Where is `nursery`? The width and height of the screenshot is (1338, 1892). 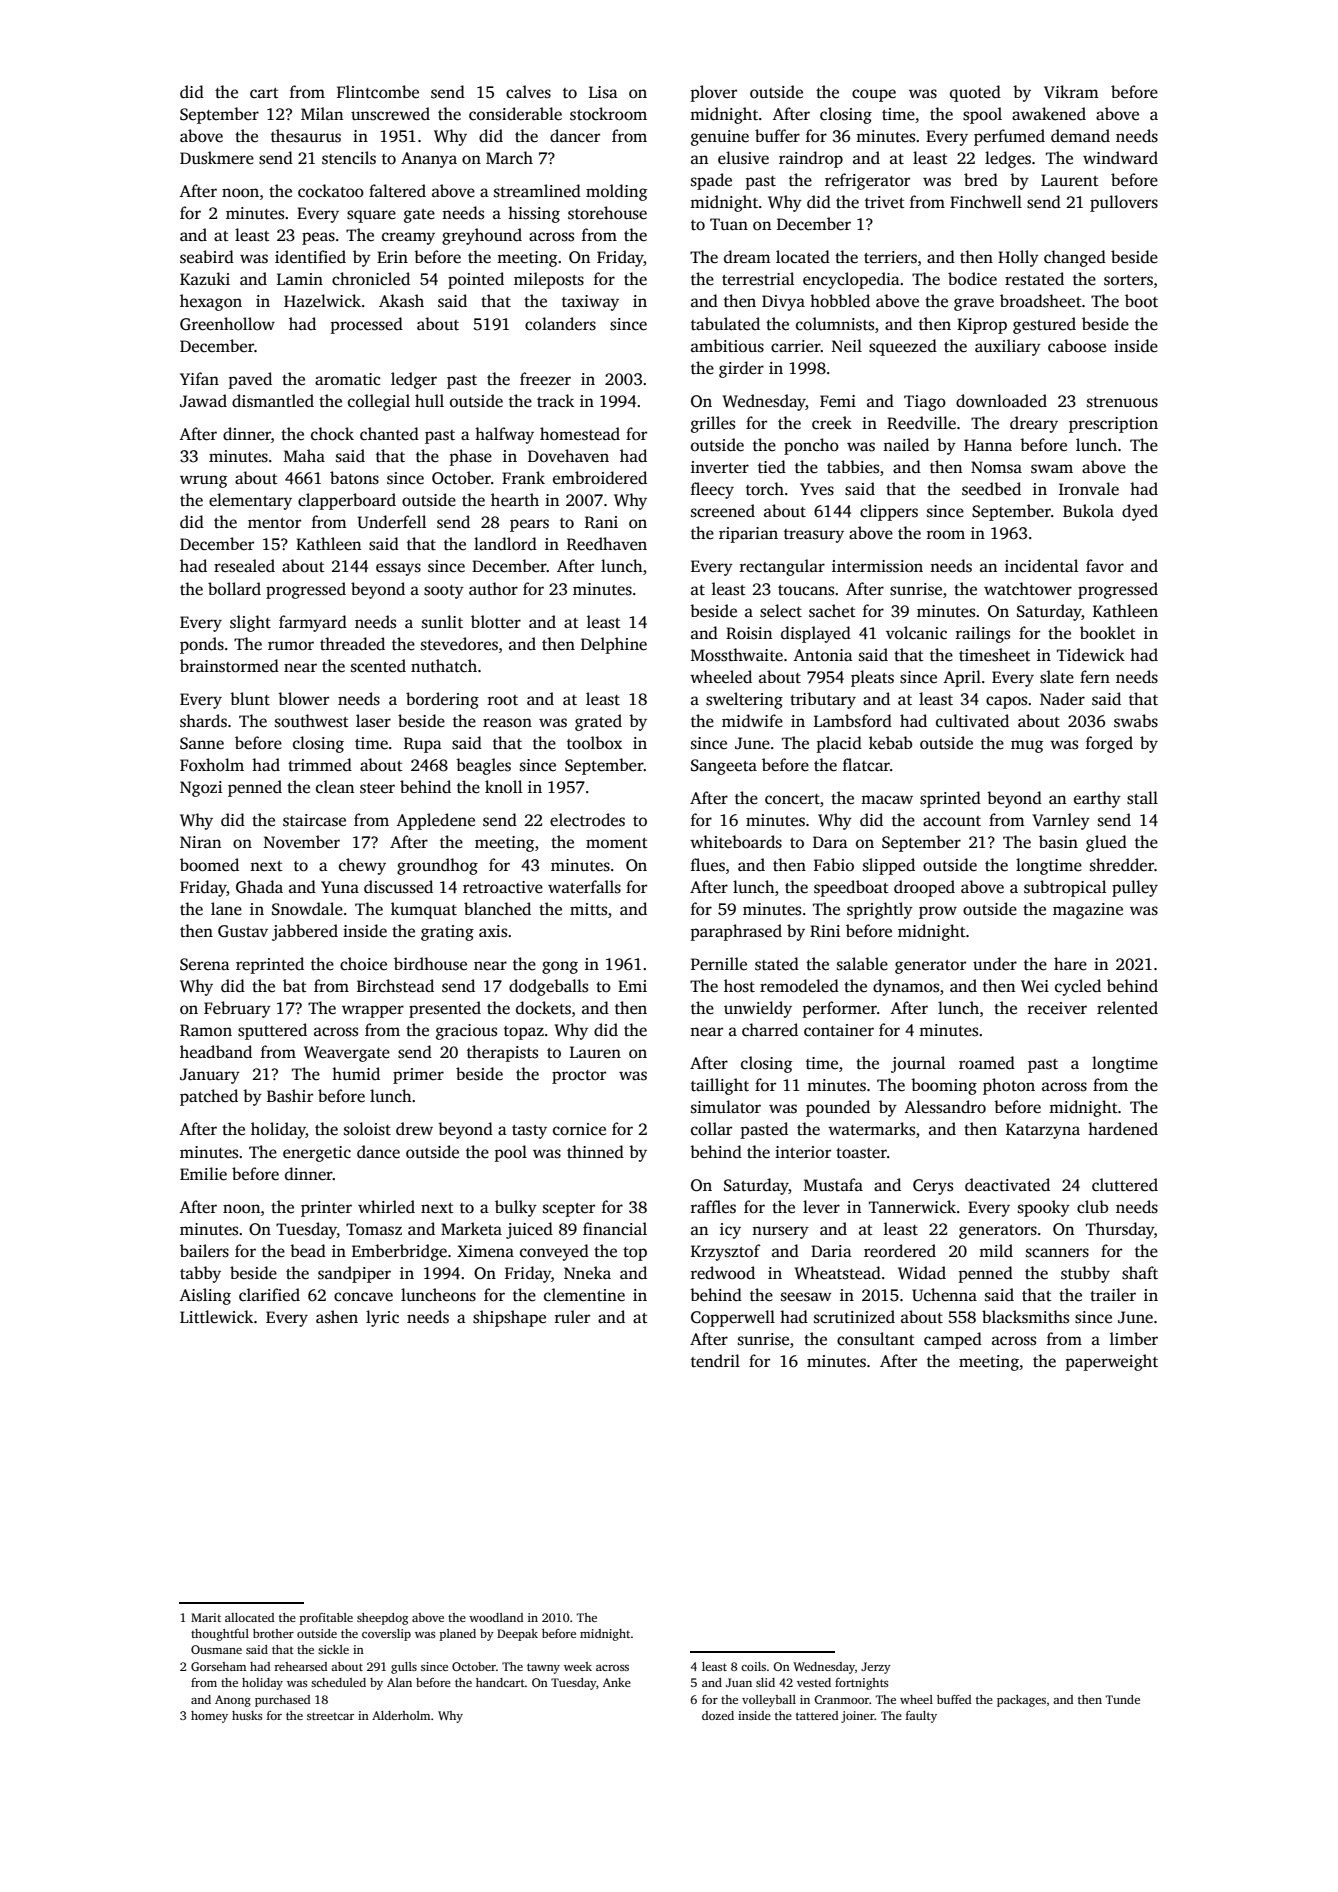 nursery is located at coordinates (780, 1232).
